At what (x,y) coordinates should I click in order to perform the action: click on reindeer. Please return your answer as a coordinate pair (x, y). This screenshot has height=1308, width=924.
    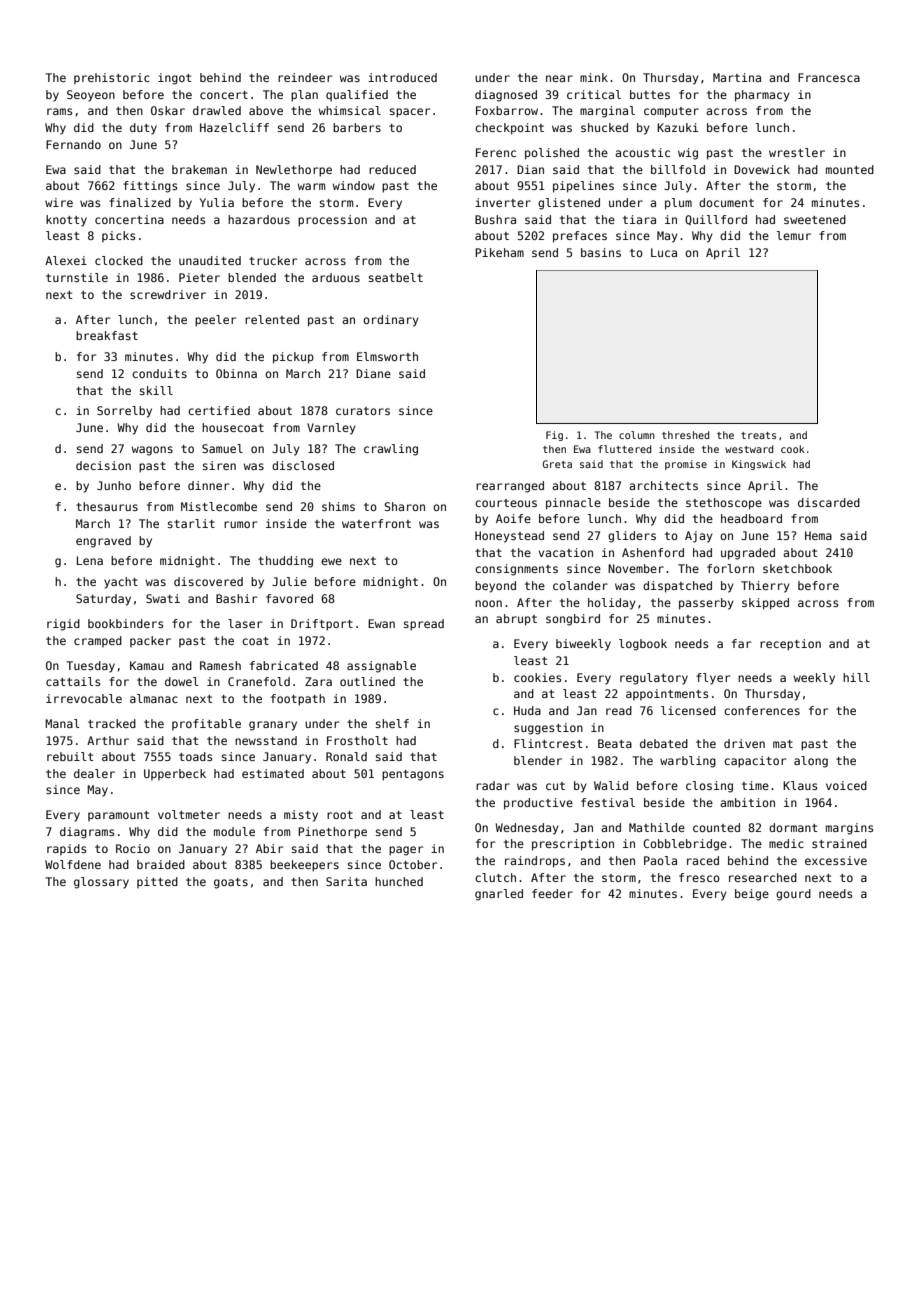
    Looking at the image, I should click on (305, 77).
